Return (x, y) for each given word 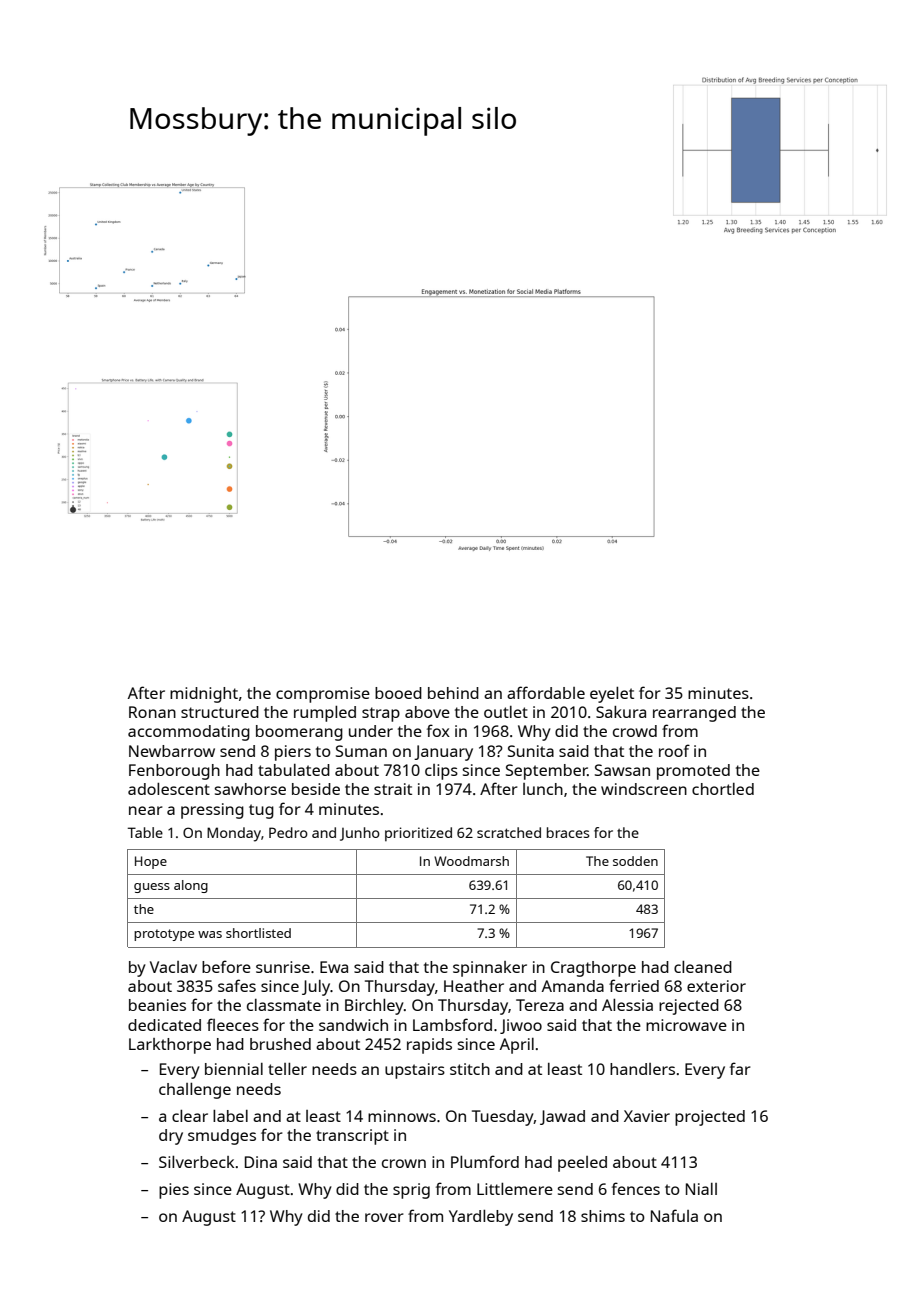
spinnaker (490, 969)
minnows (402, 1116)
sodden (635, 861)
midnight (204, 695)
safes (237, 985)
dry (171, 1137)
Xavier (647, 1116)
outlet (506, 712)
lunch (543, 789)
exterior (716, 986)
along (191, 886)
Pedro (288, 832)
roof (674, 750)
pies (174, 1191)
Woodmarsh (471, 861)
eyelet (612, 695)
